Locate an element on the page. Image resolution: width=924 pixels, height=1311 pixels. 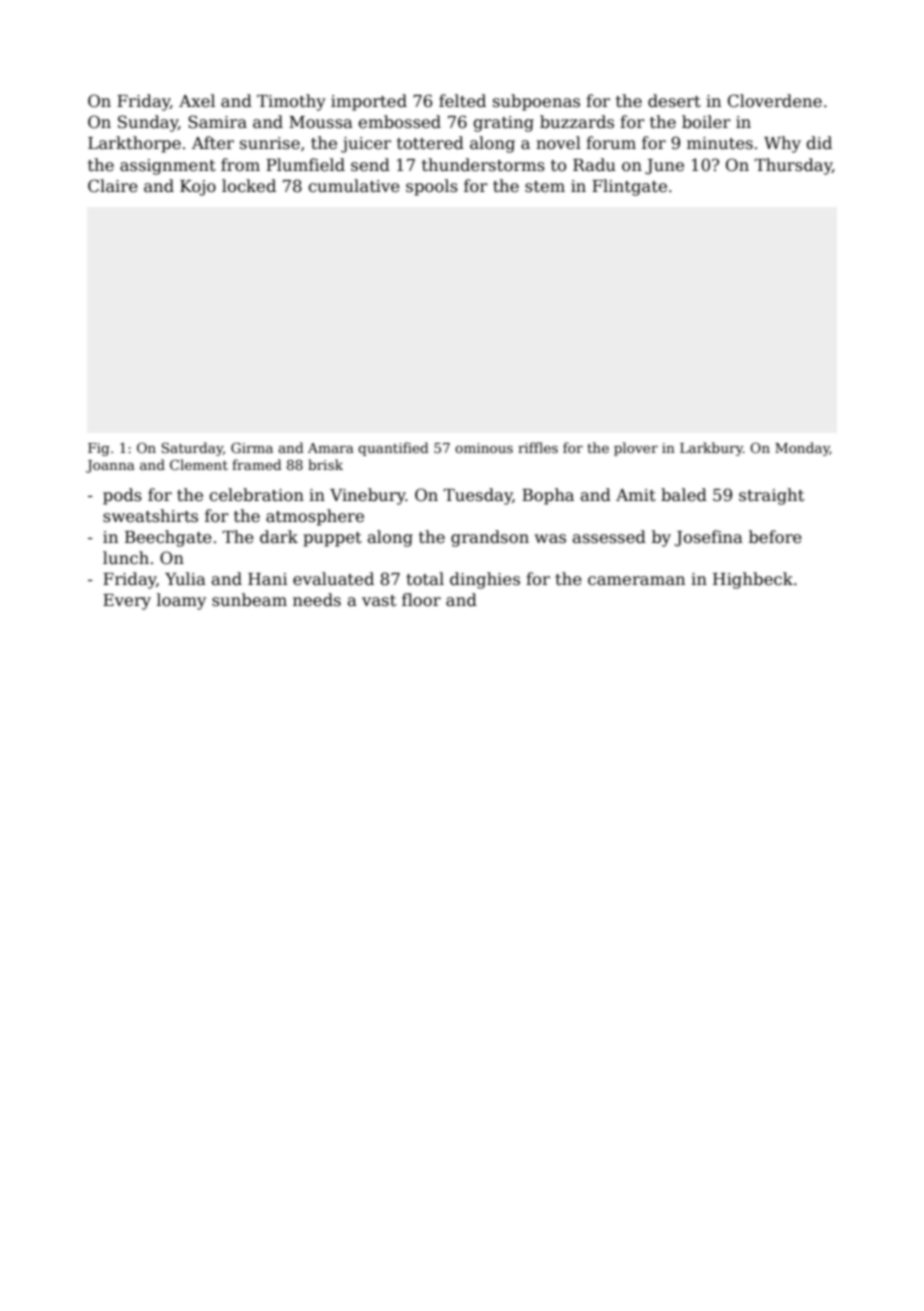
Monday is located at coordinates (802, 449).
